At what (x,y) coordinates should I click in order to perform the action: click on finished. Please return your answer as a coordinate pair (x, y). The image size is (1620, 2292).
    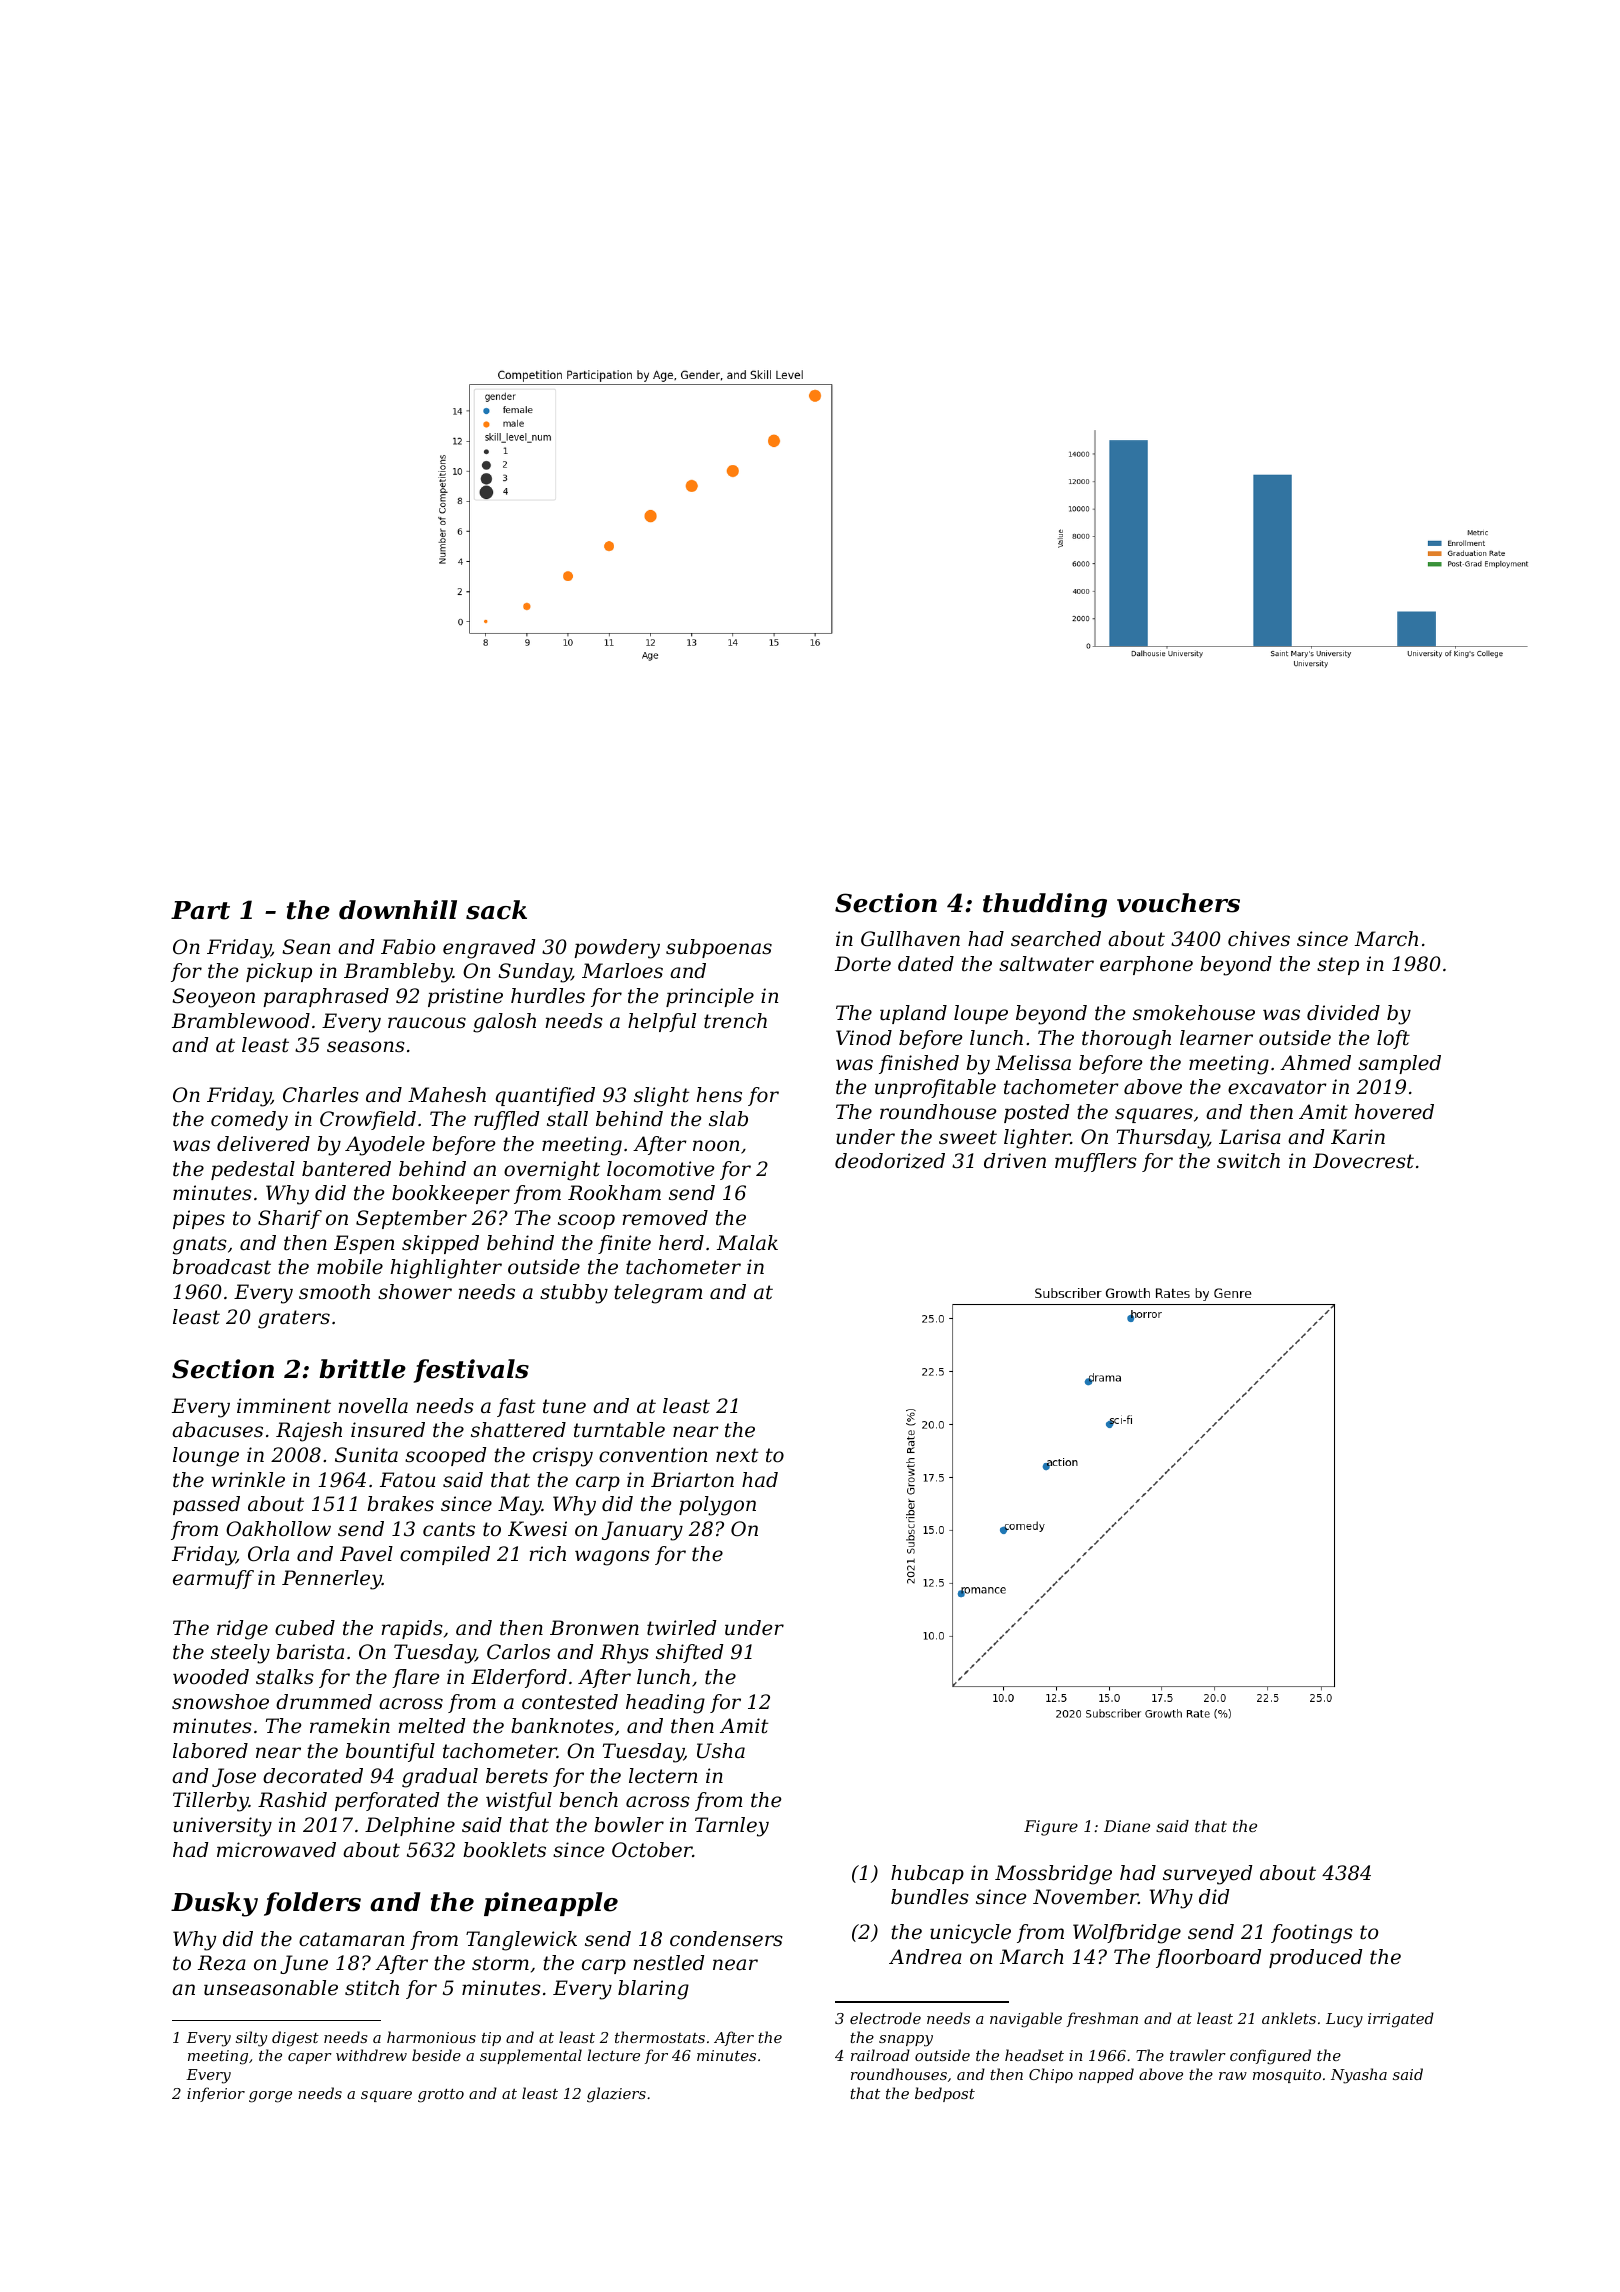
    Looking at the image, I should click on (919, 1064).
